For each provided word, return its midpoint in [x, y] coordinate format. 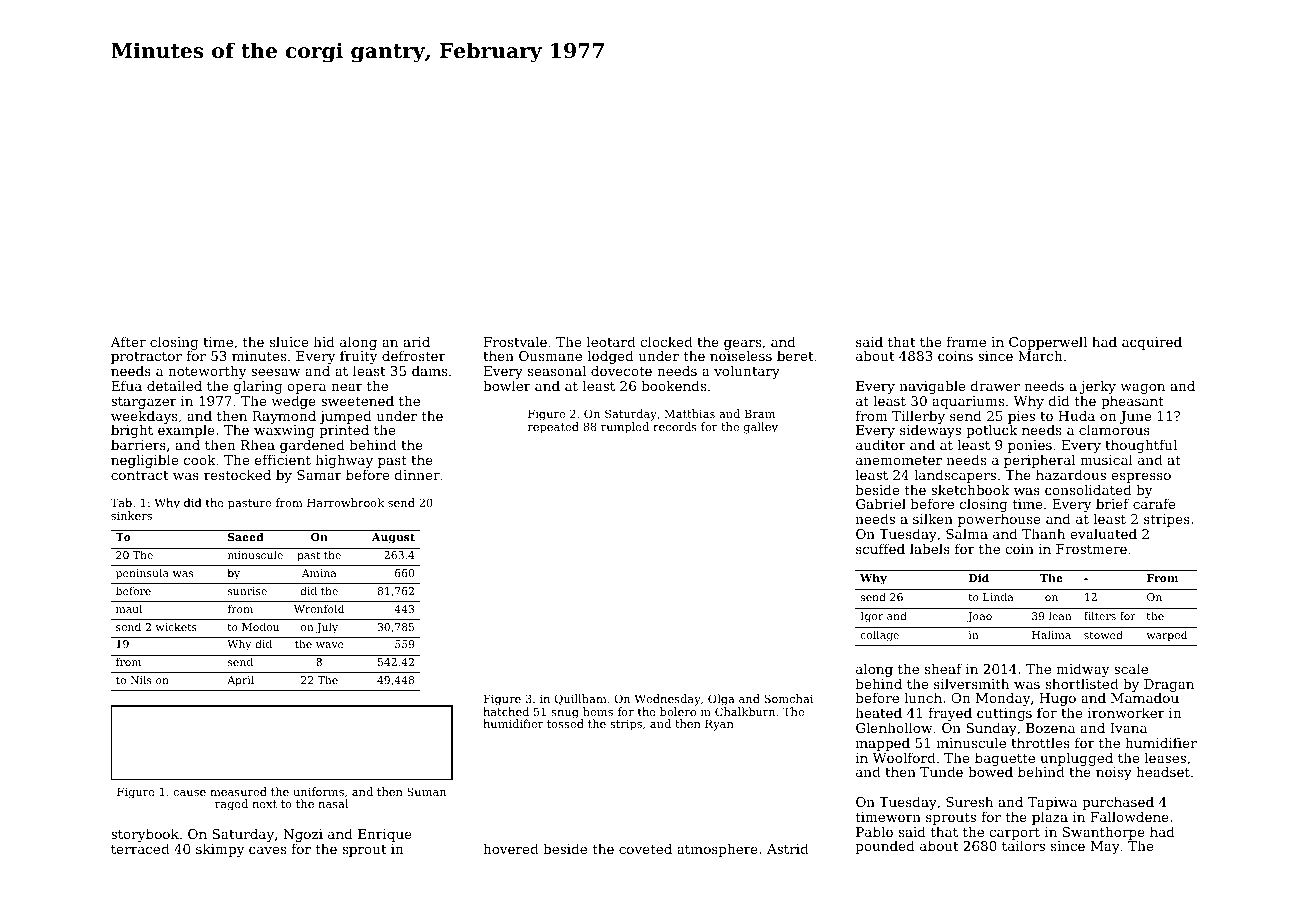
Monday [1003, 699]
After [128, 341]
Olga [721, 700]
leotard [610, 341]
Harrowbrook [345, 502]
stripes [1167, 520]
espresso [1141, 478]
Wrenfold [319, 608]
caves [267, 850]
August [393, 538]
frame [966, 341]
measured [238, 791]
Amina [319, 573]
